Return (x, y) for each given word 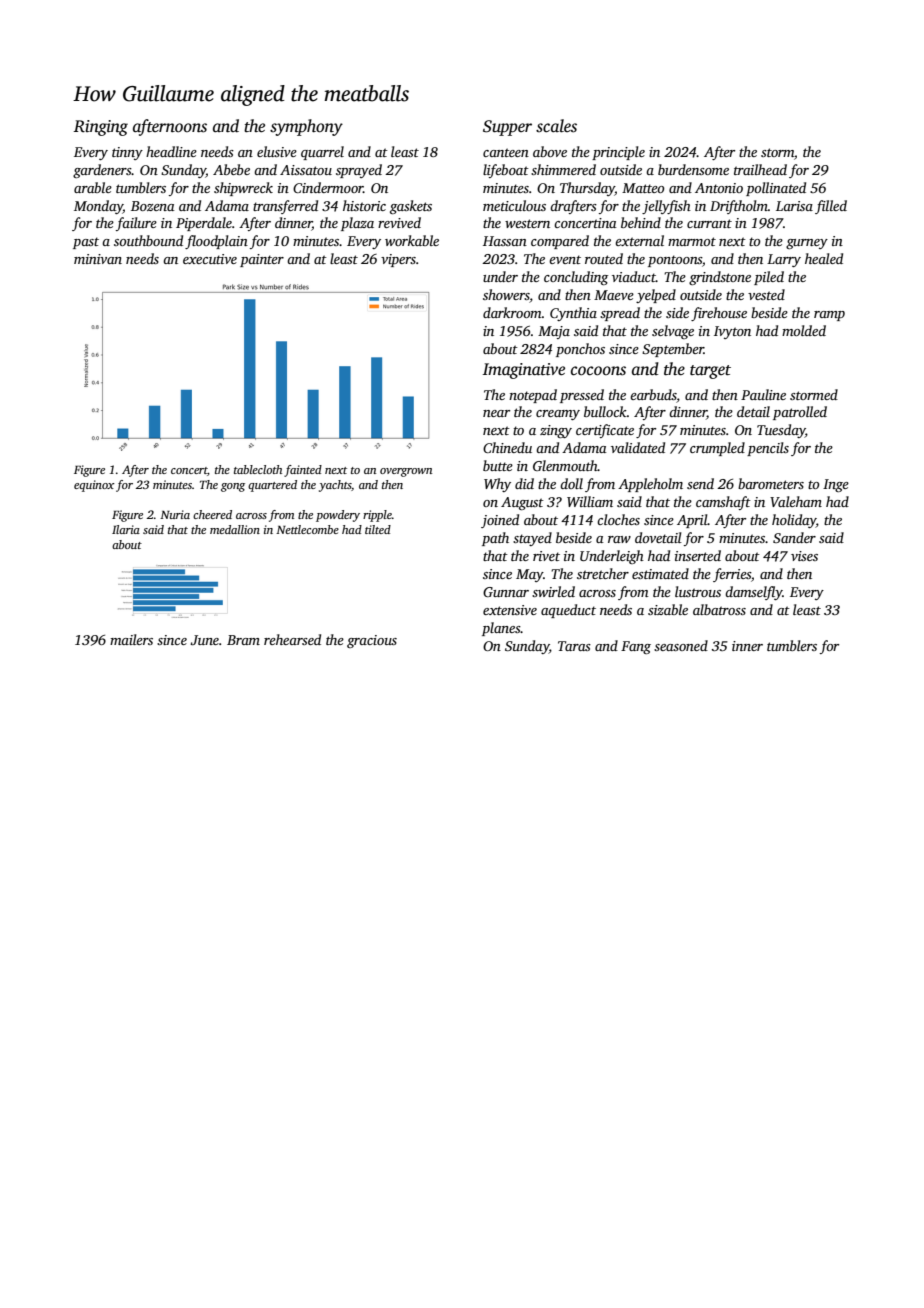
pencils (768, 449)
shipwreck (243, 189)
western (527, 223)
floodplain (216, 242)
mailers (131, 639)
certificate (605, 431)
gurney (807, 244)
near (496, 413)
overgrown (406, 472)
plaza (357, 224)
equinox (94, 486)
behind (641, 222)
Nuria (175, 514)
